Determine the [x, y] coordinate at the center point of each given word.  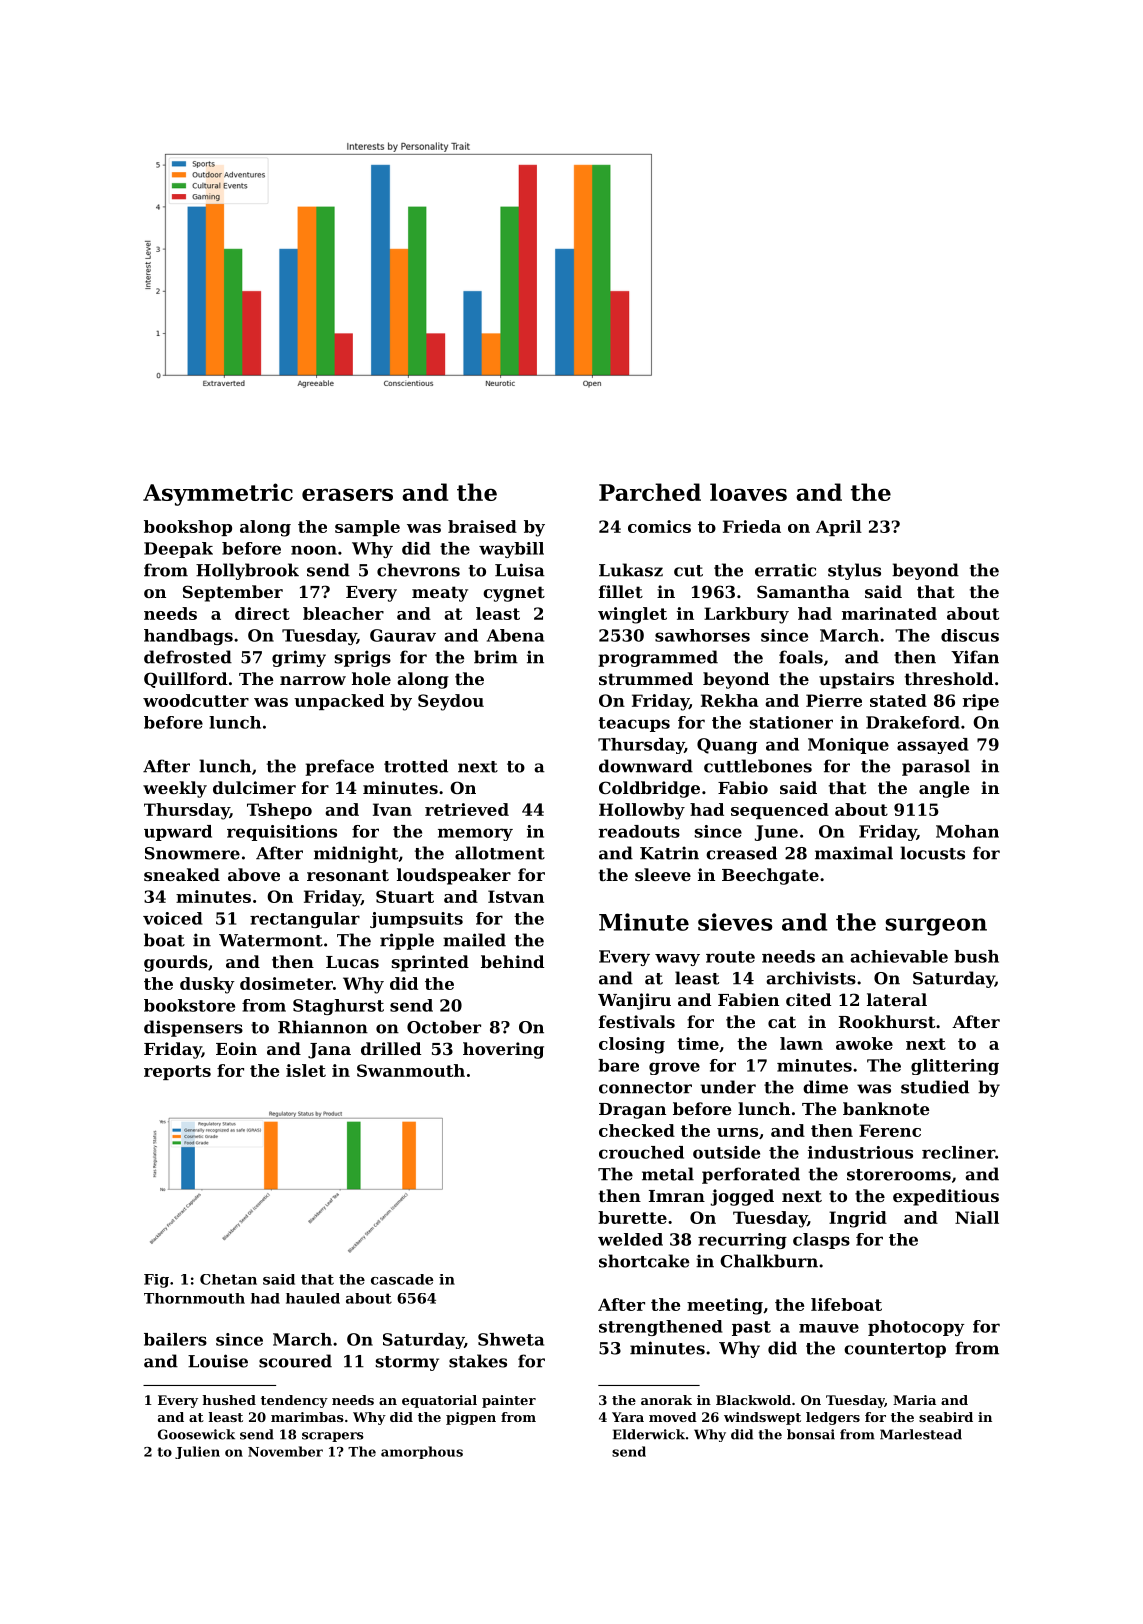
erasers [347, 494]
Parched [650, 492]
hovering [503, 1050]
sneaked [182, 874]
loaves [748, 492]
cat [782, 1022]
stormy [407, 1363]
